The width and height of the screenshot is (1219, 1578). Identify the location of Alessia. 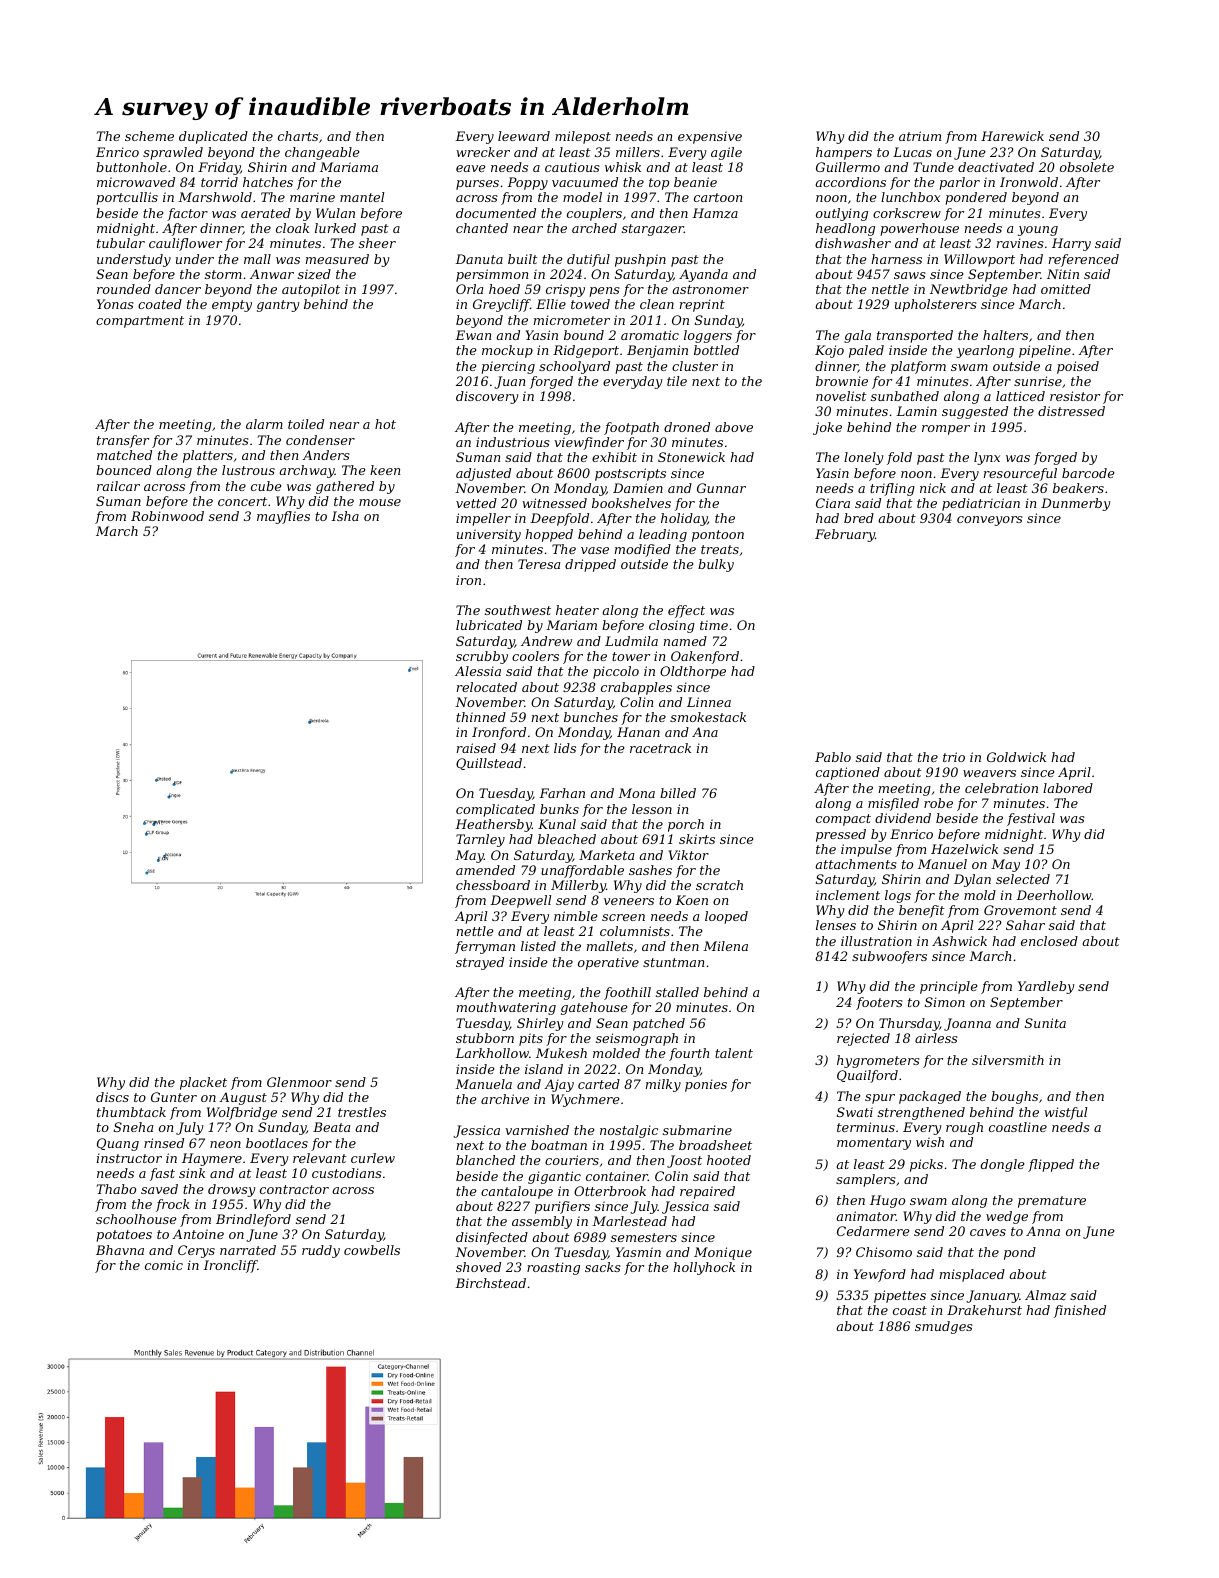
(478, 671).
